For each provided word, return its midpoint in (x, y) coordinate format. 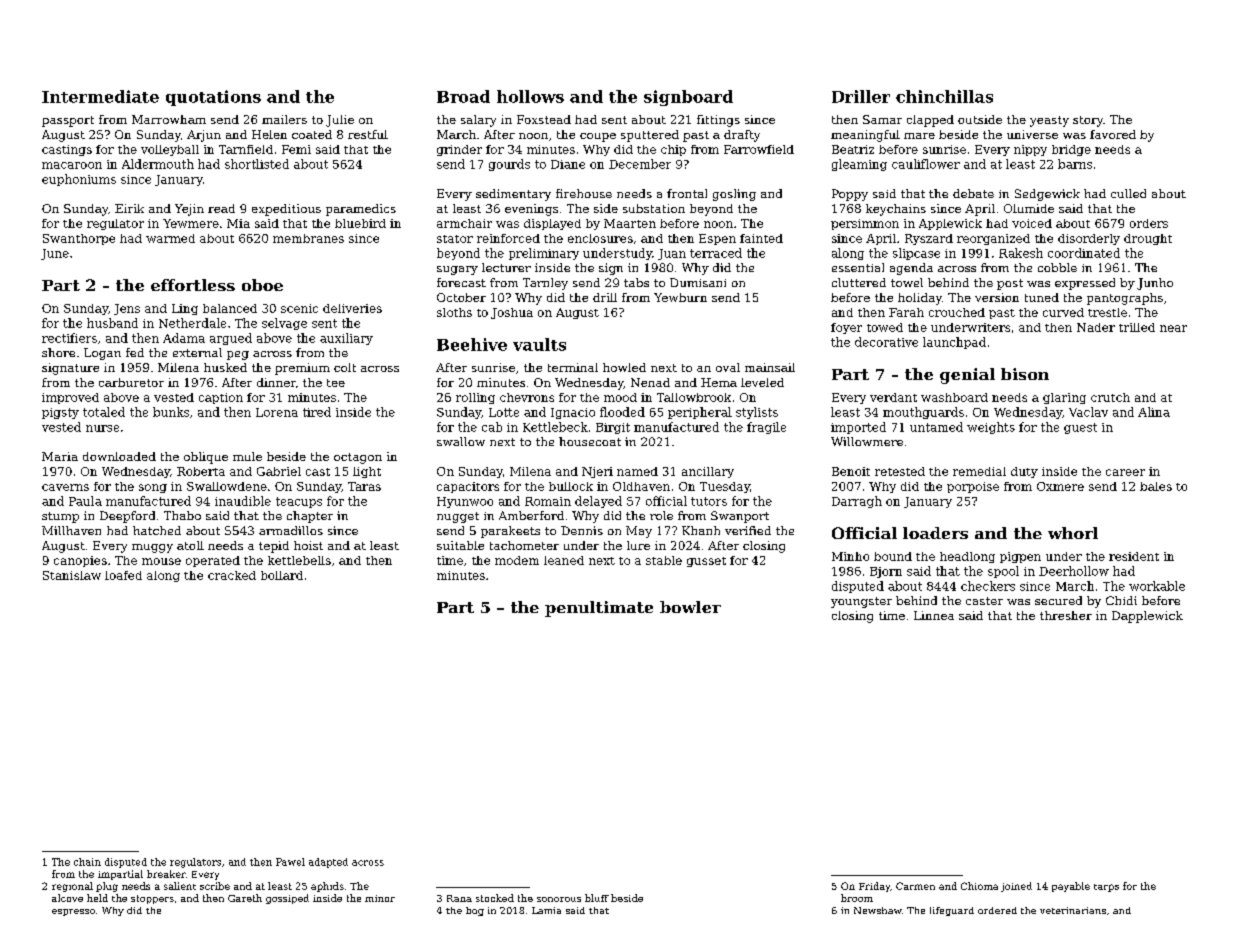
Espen (717, 239)
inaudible (243, 501)
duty (1024, 472)
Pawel (290, 862)
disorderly (1089, 239)
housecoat (590, 441)
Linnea (934, 615)
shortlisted (257, 164)
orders (1149, 223)
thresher (1066, 615)
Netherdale (192, 323)
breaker (166, 874)
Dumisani (698, 282)
